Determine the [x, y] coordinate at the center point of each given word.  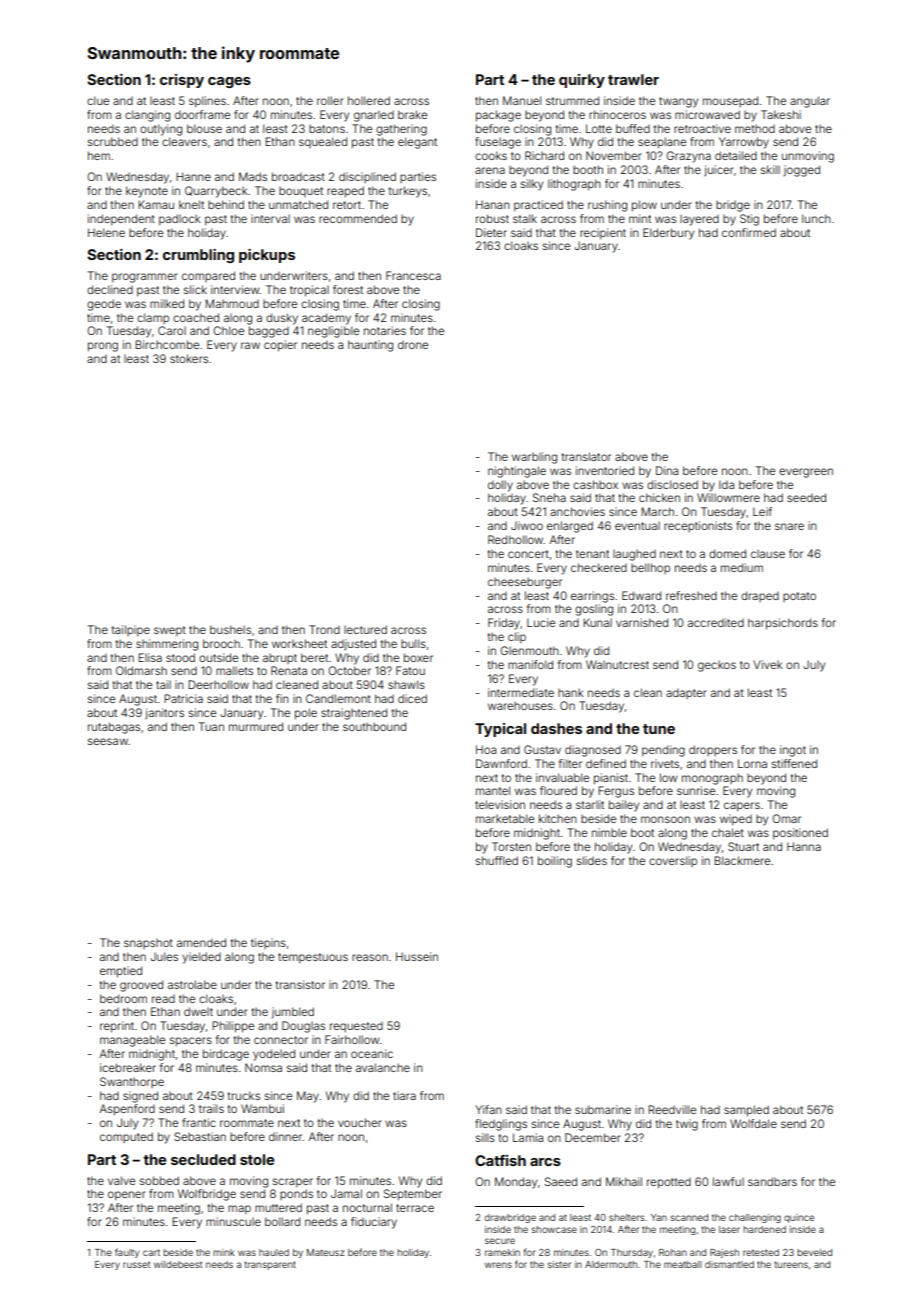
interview [235, 289]
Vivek [768, 664]
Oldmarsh [141, 670]
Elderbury [668, 234]
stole [257, 1159]
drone [413, 345]
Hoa [486, 749]
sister [559, 1264]
